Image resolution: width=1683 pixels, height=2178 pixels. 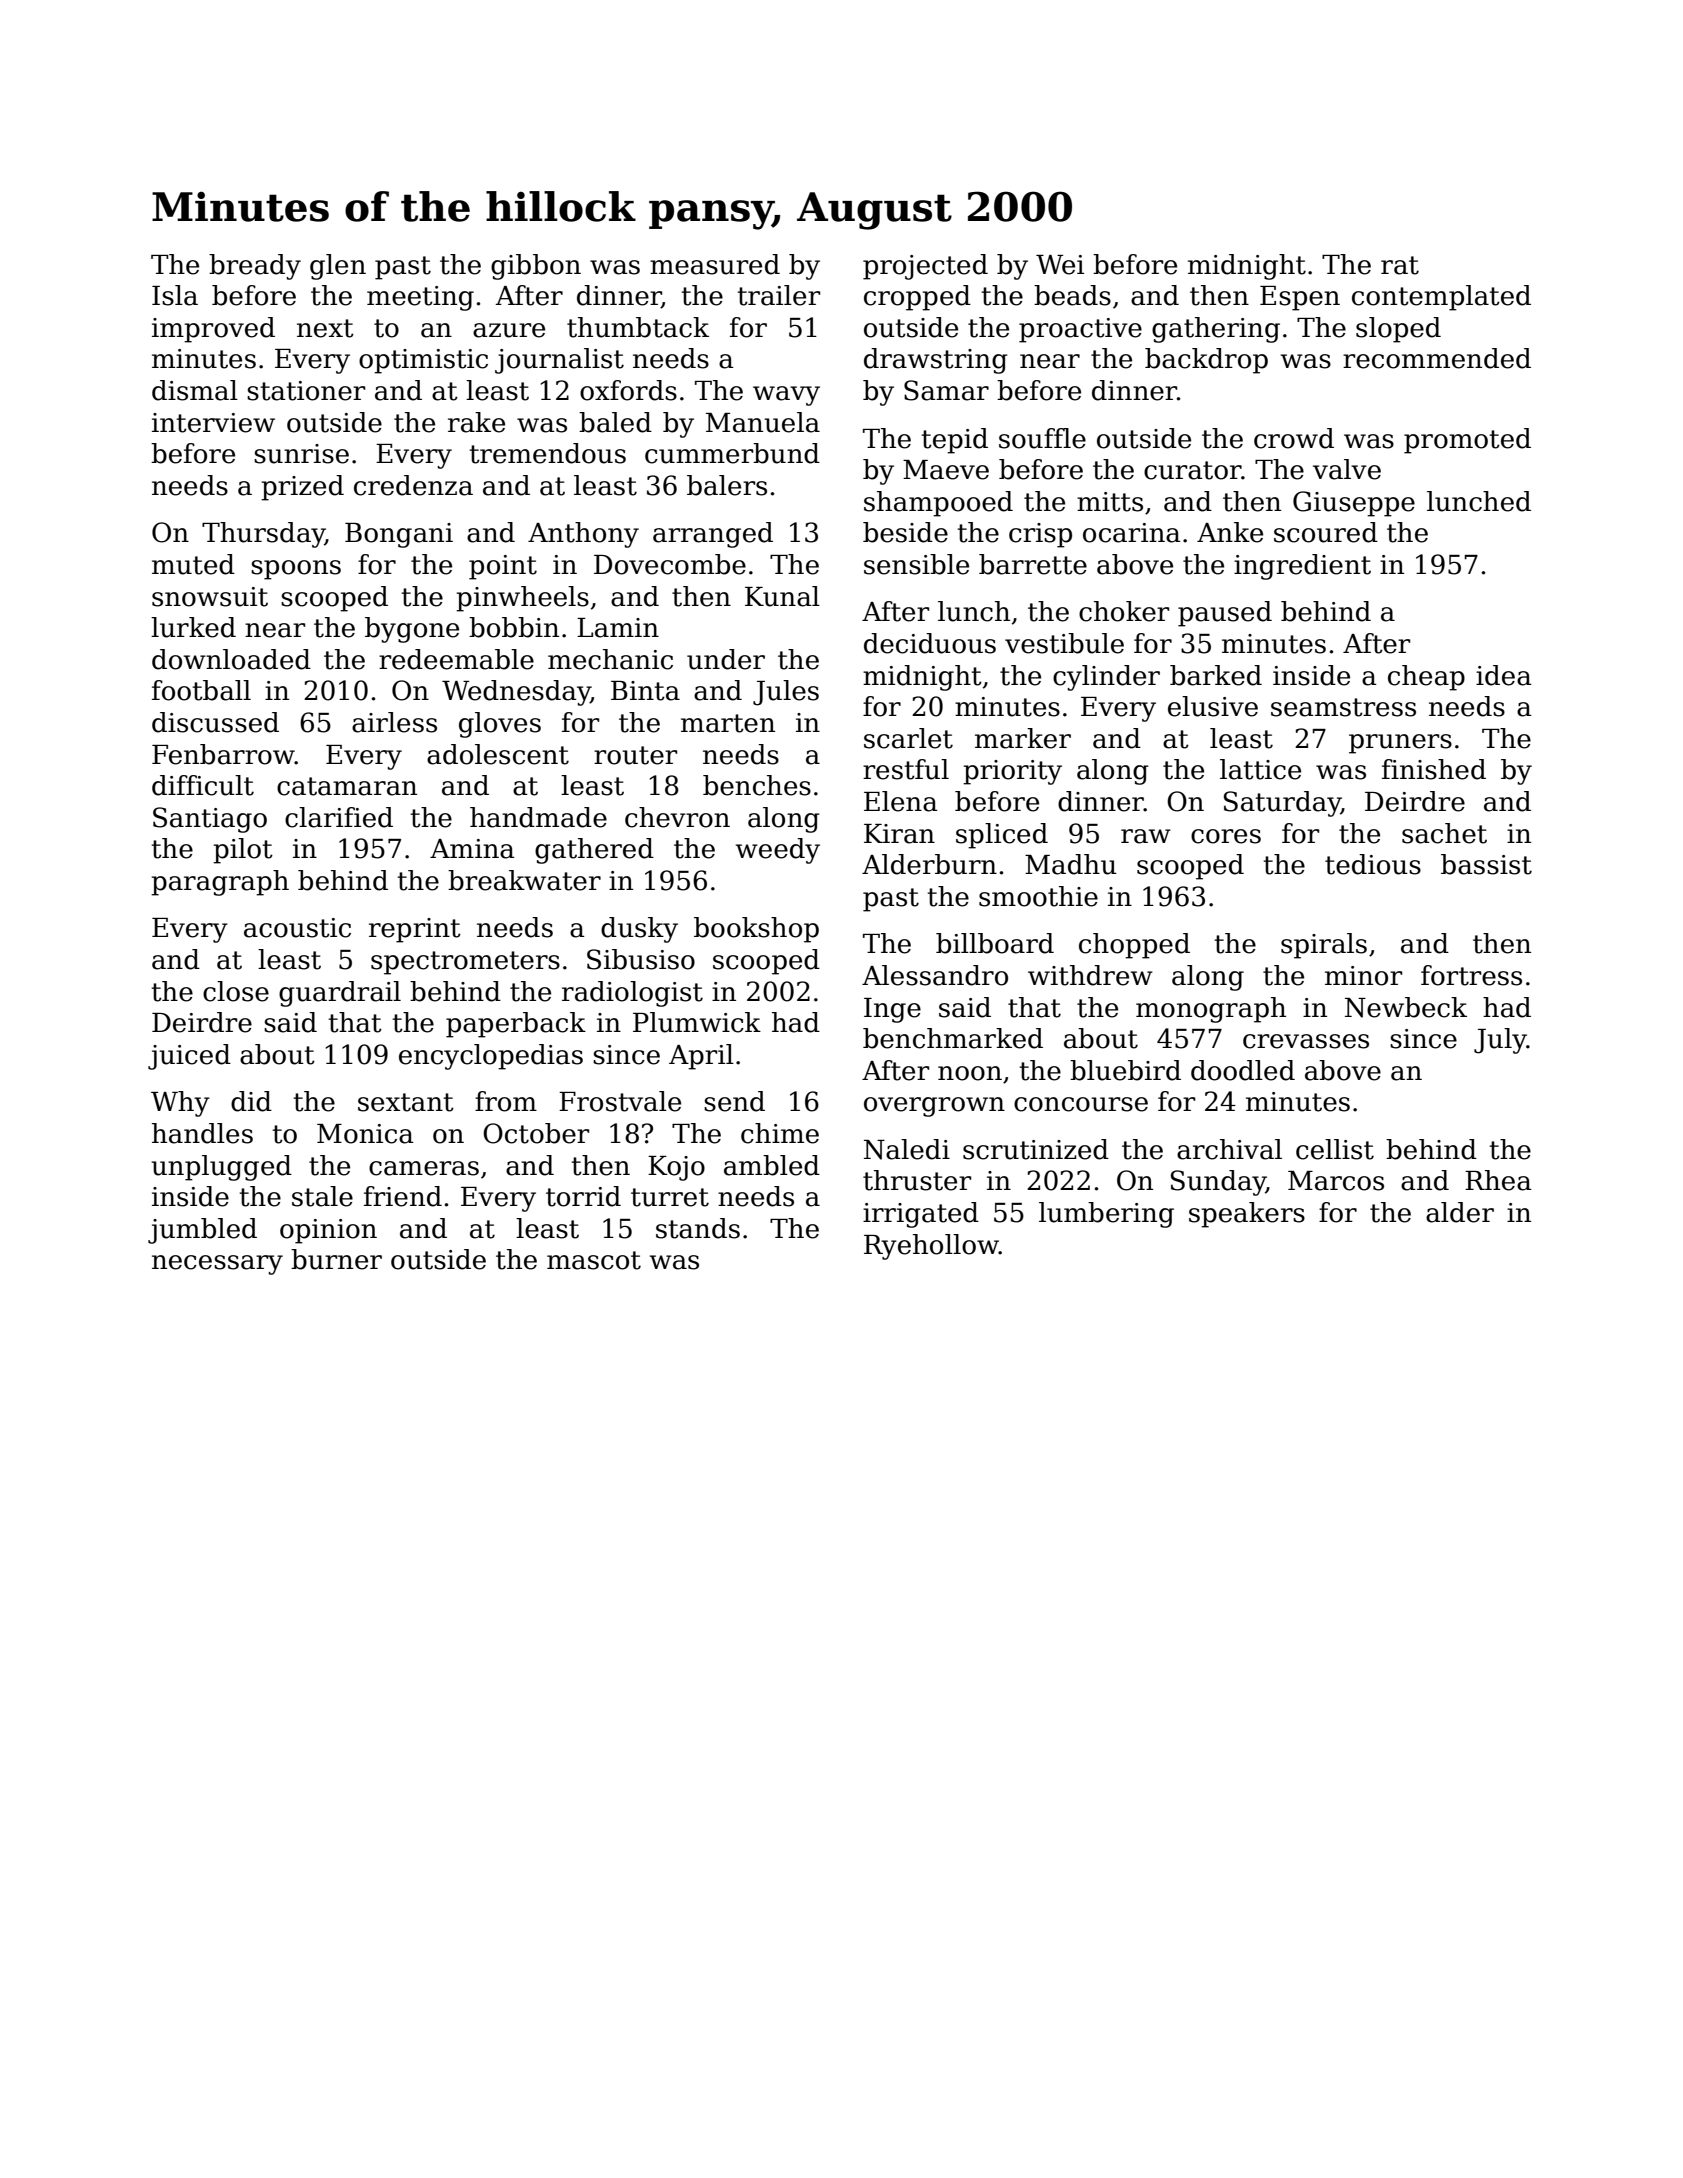 What do you see at coordinates (701, 1057) in the page?
I see `April` at bounding box center [701, 1057].
